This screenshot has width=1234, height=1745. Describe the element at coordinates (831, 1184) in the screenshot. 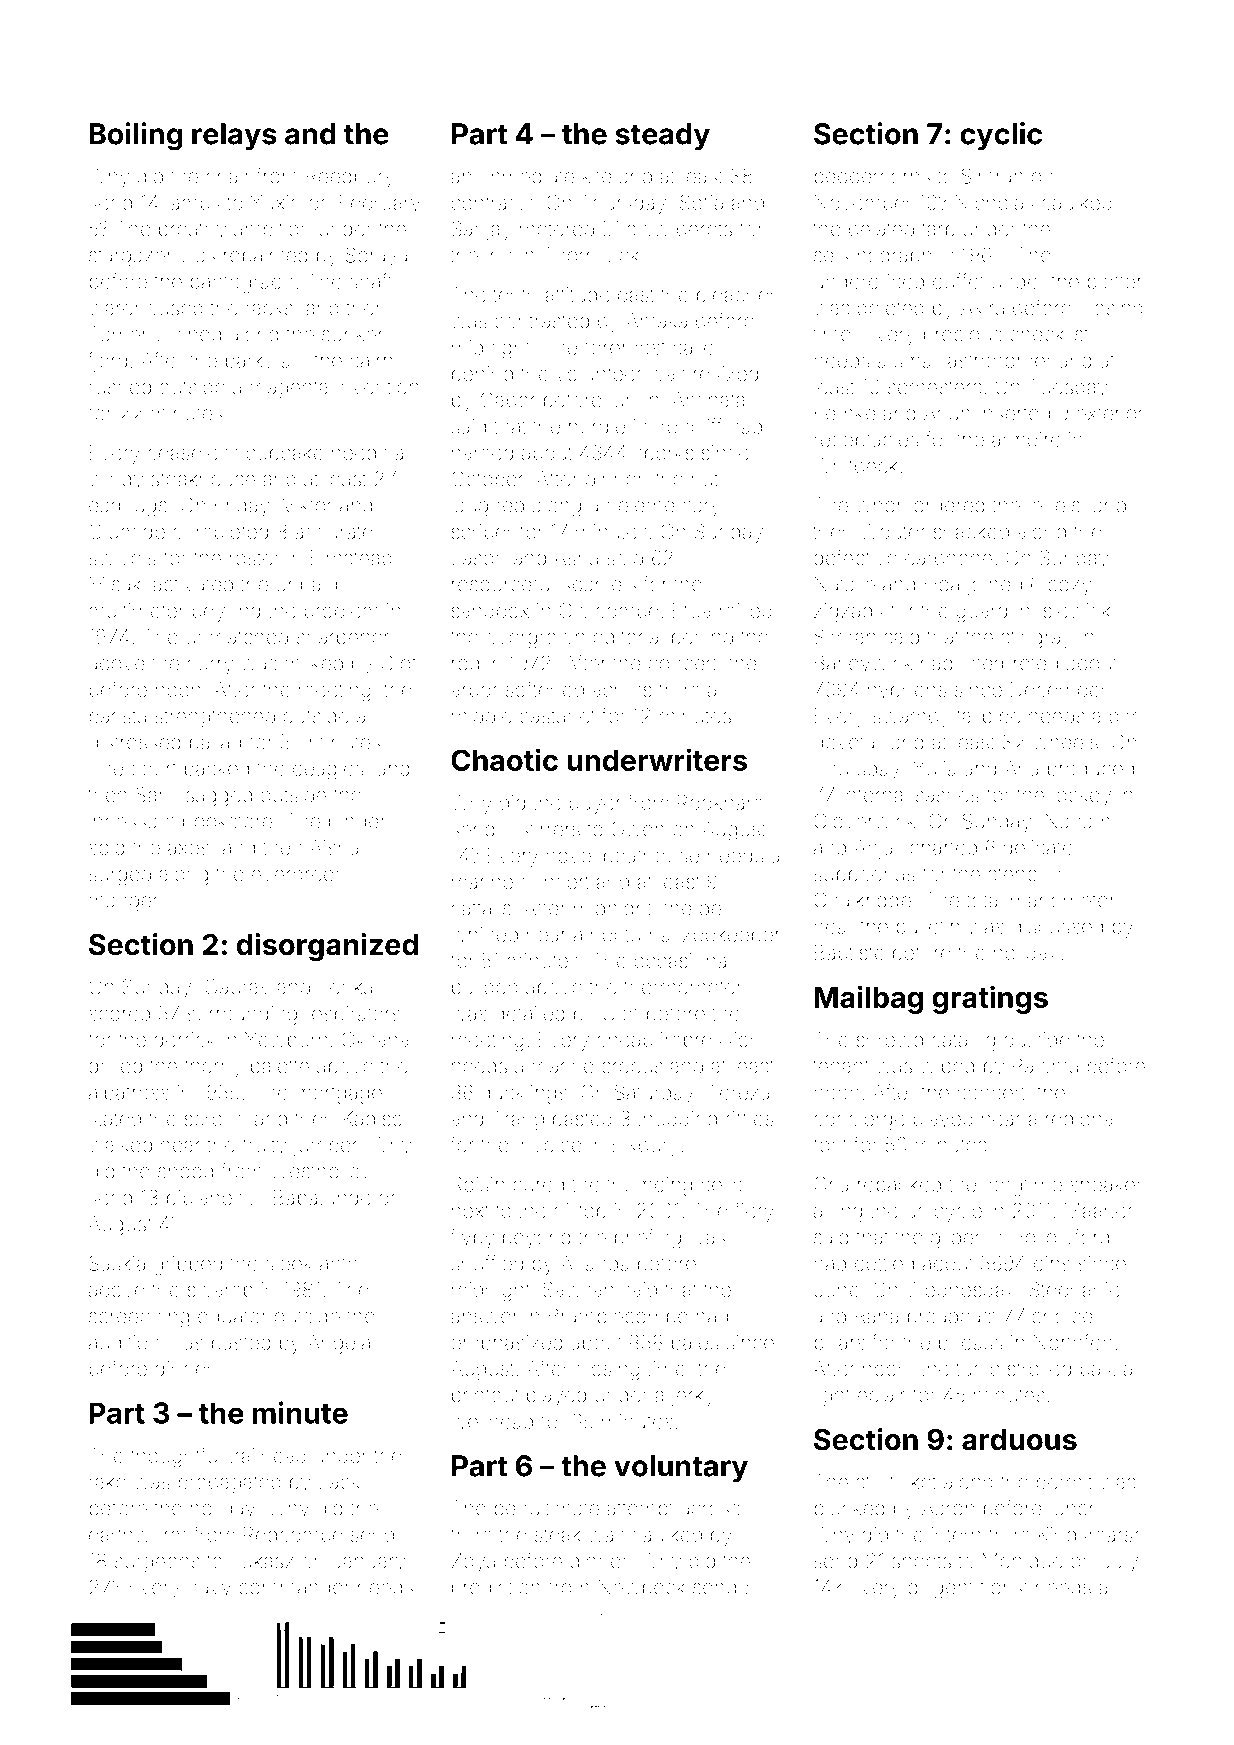

I see `Orla` at that location.
